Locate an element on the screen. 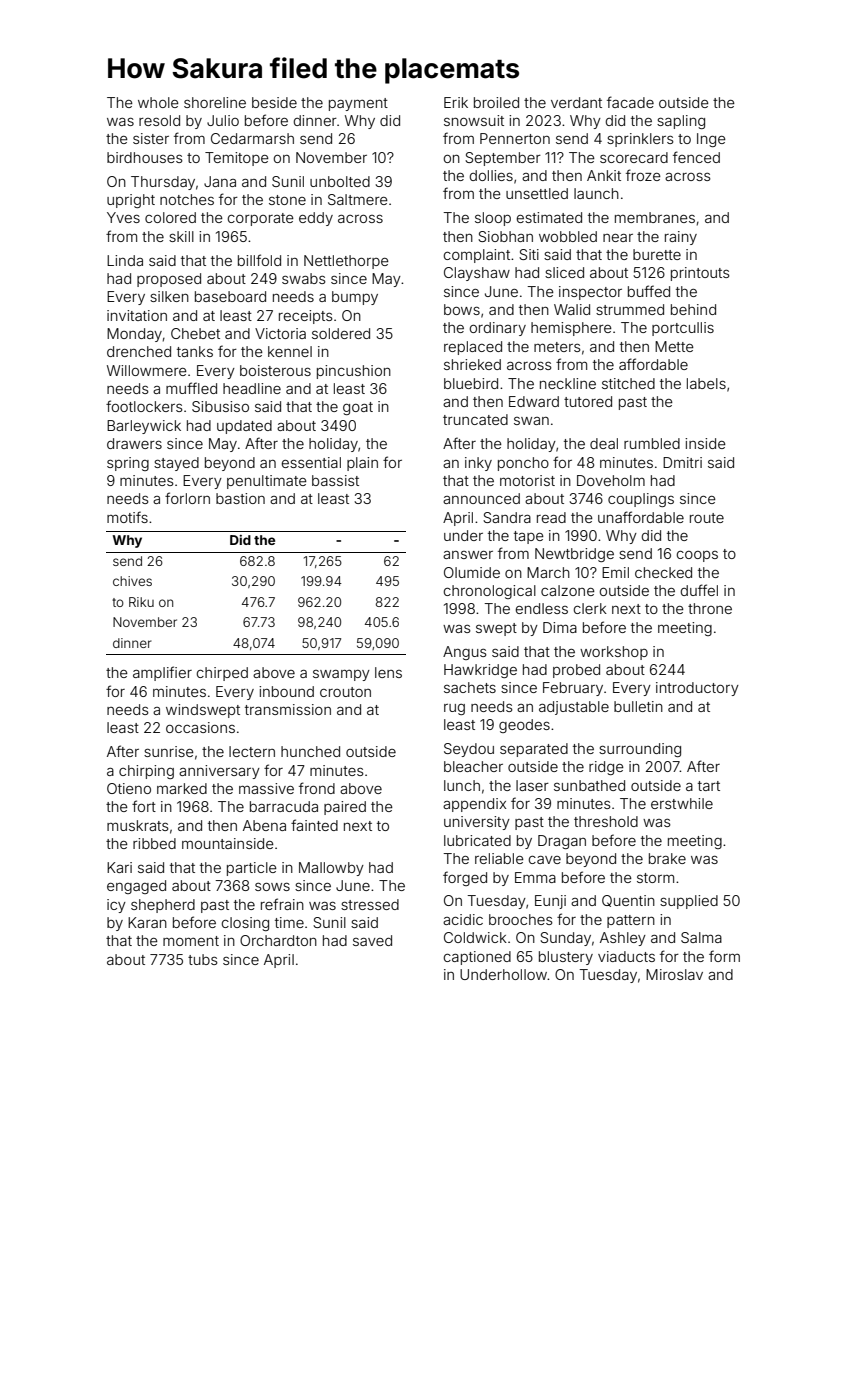 The width and height of the screenshot is (849, 1400). labels is located at coordinates (706, 383).
